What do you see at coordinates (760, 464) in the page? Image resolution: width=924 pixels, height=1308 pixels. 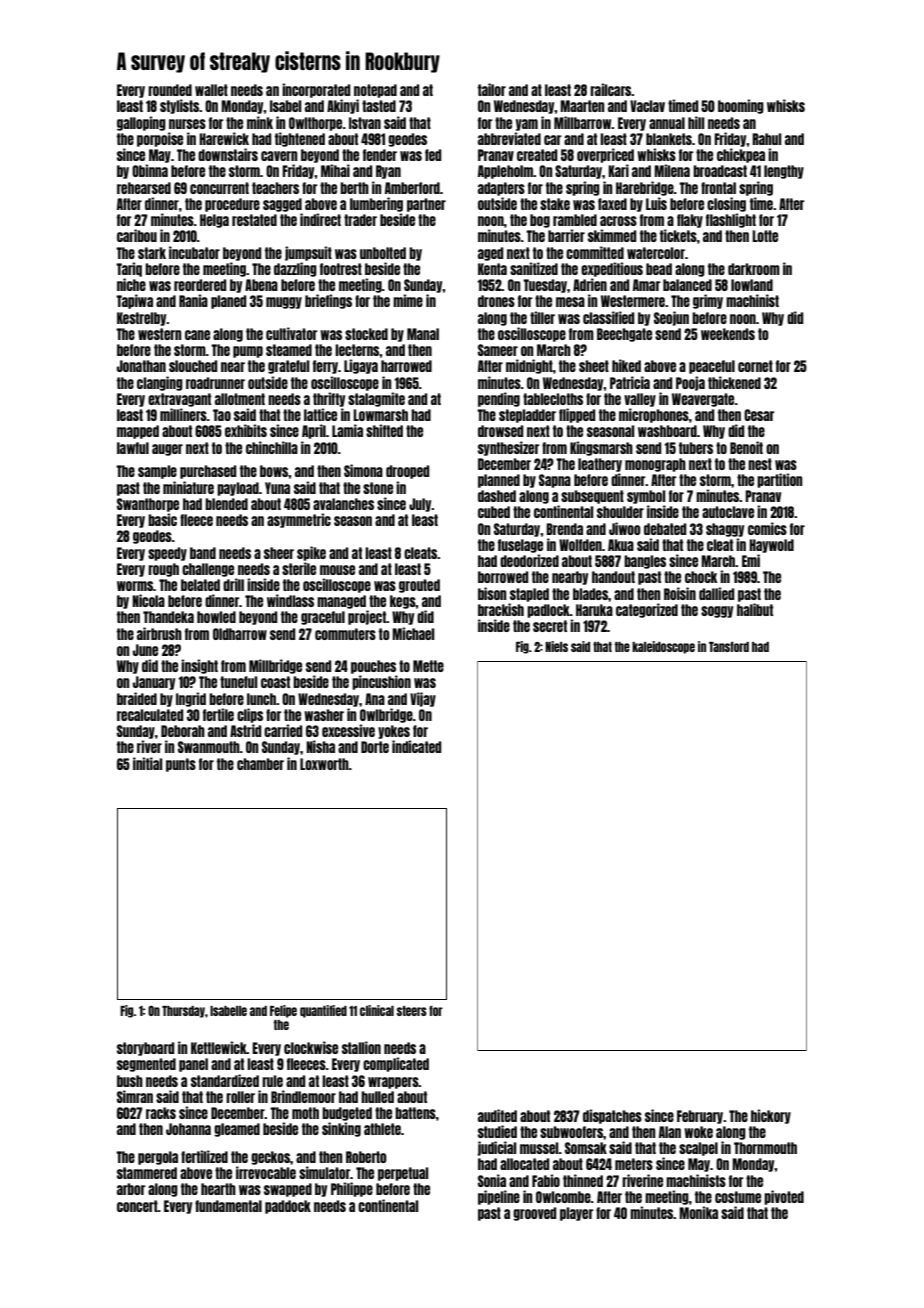 I see `nest` at bounding box center [760, 464].
